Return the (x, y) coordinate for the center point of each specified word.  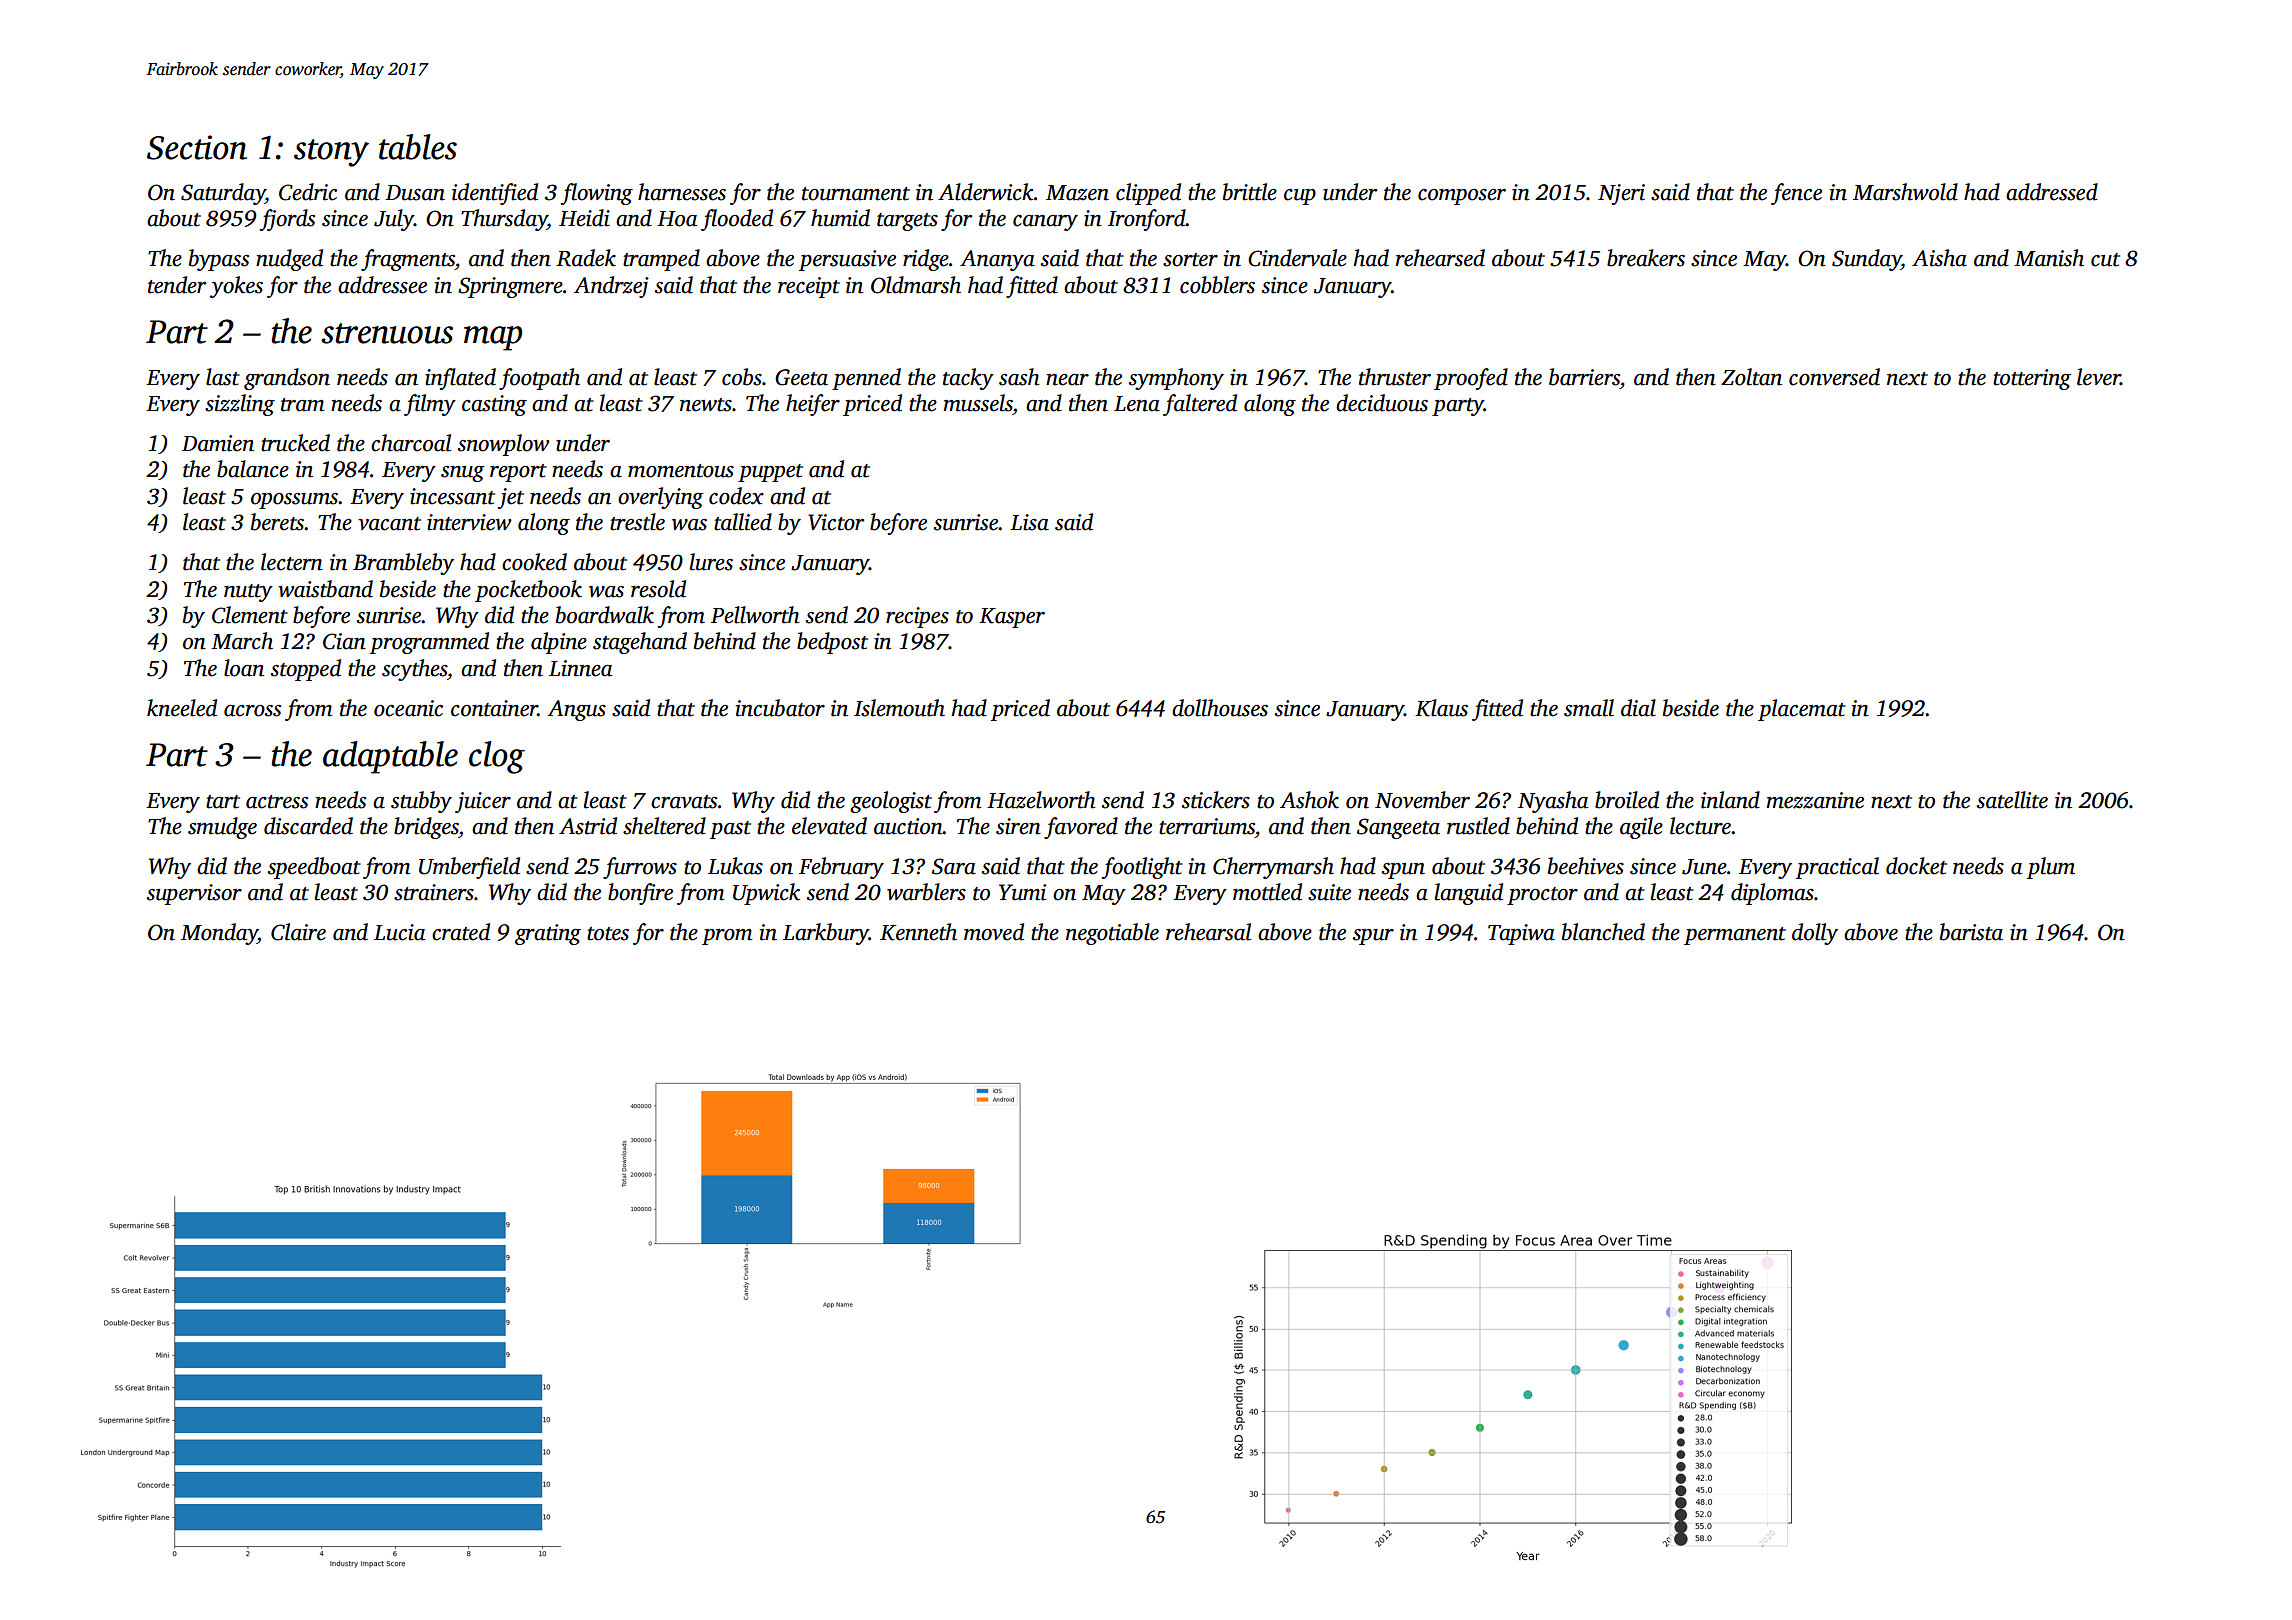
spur (1373, 937)
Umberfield (469, 868)
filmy (430, 405)
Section (197, 147)
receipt (809, 287)
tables (418, 147)
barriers (1584, 377)
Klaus (1441, 708)
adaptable (390, 757)
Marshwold (1905, 192)
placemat (1802, 710)
